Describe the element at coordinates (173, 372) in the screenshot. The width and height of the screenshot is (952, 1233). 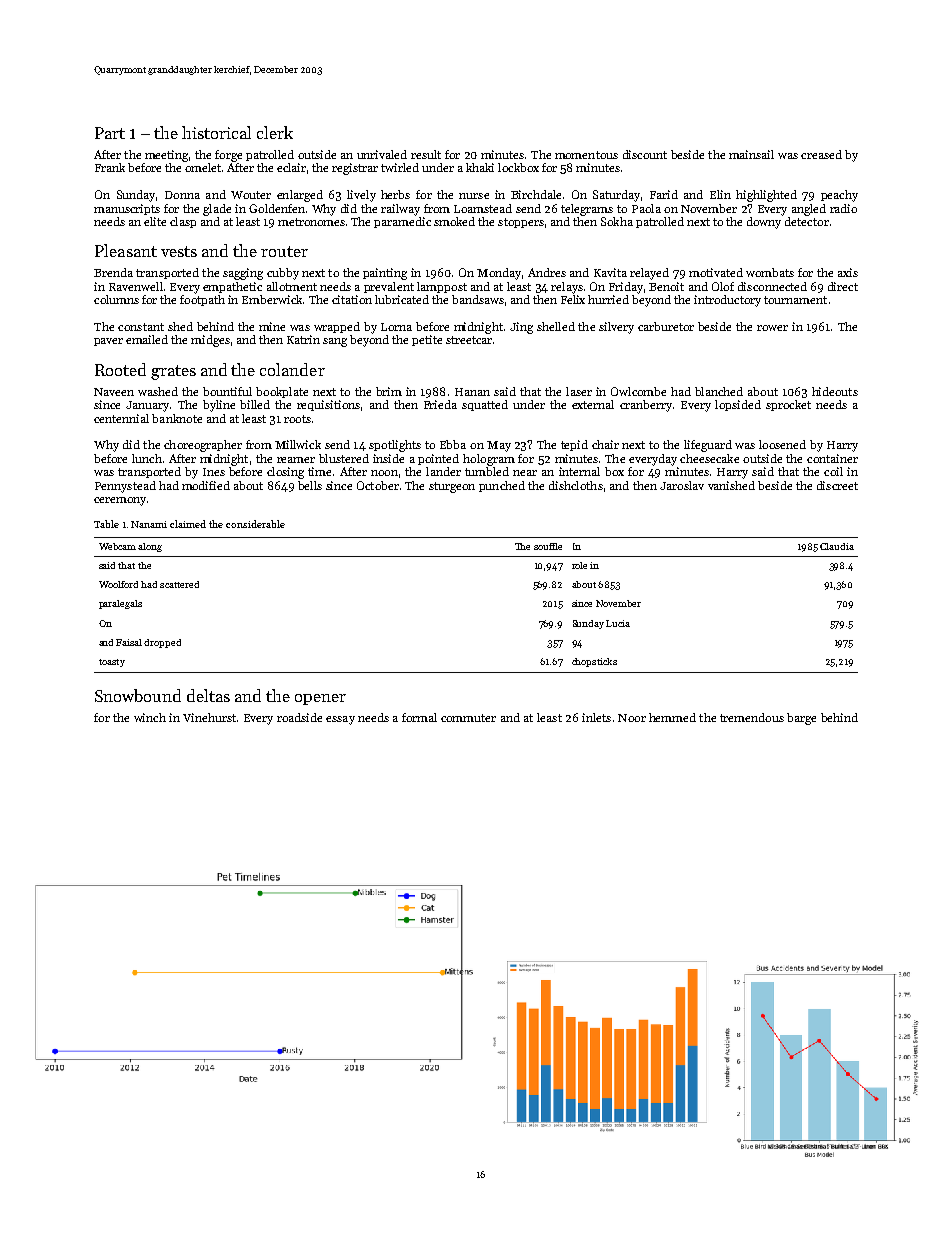
I see `grates` at that location.
